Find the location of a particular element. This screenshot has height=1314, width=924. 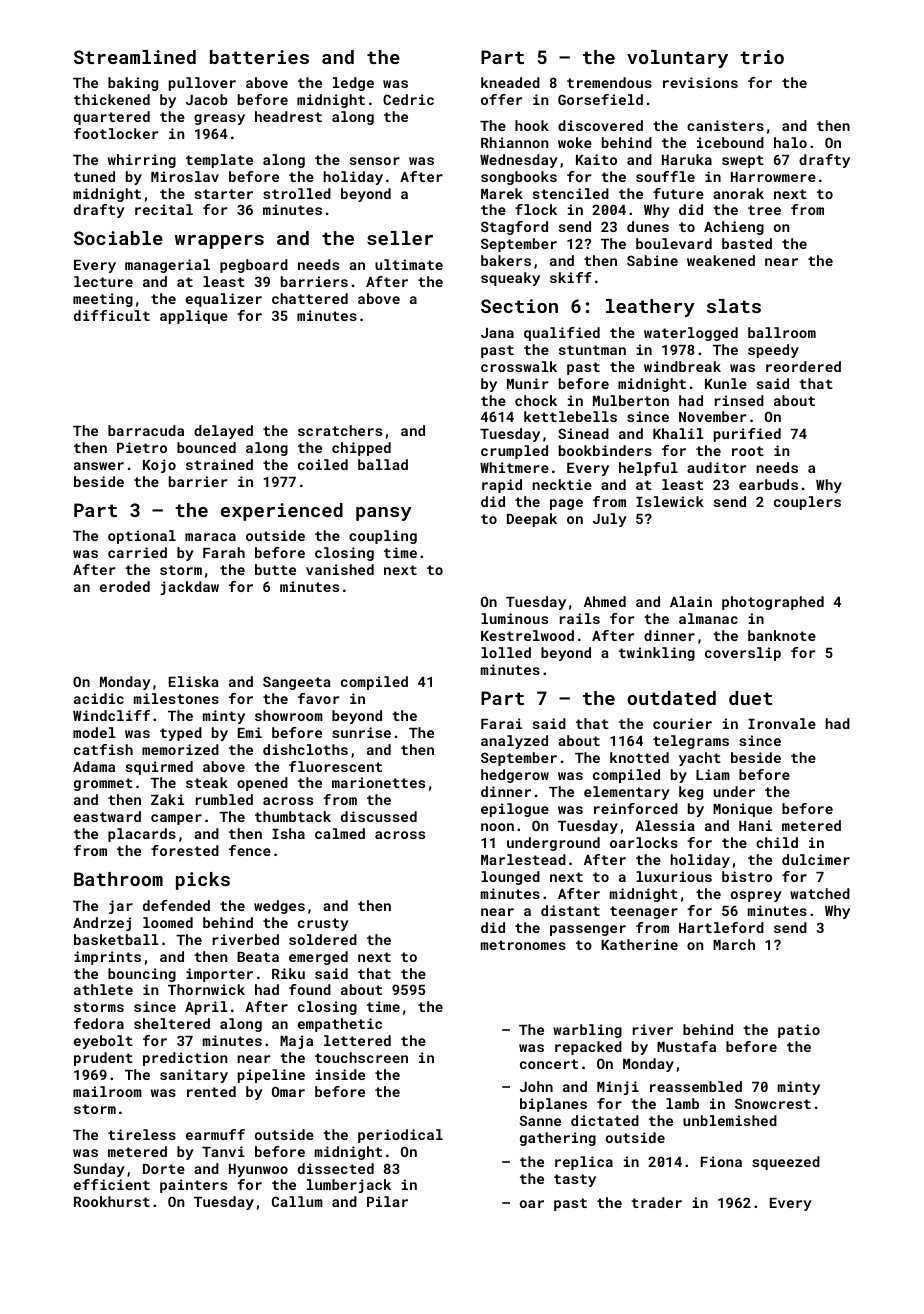

Rookhurst is located at coordinates (112, 1201).
